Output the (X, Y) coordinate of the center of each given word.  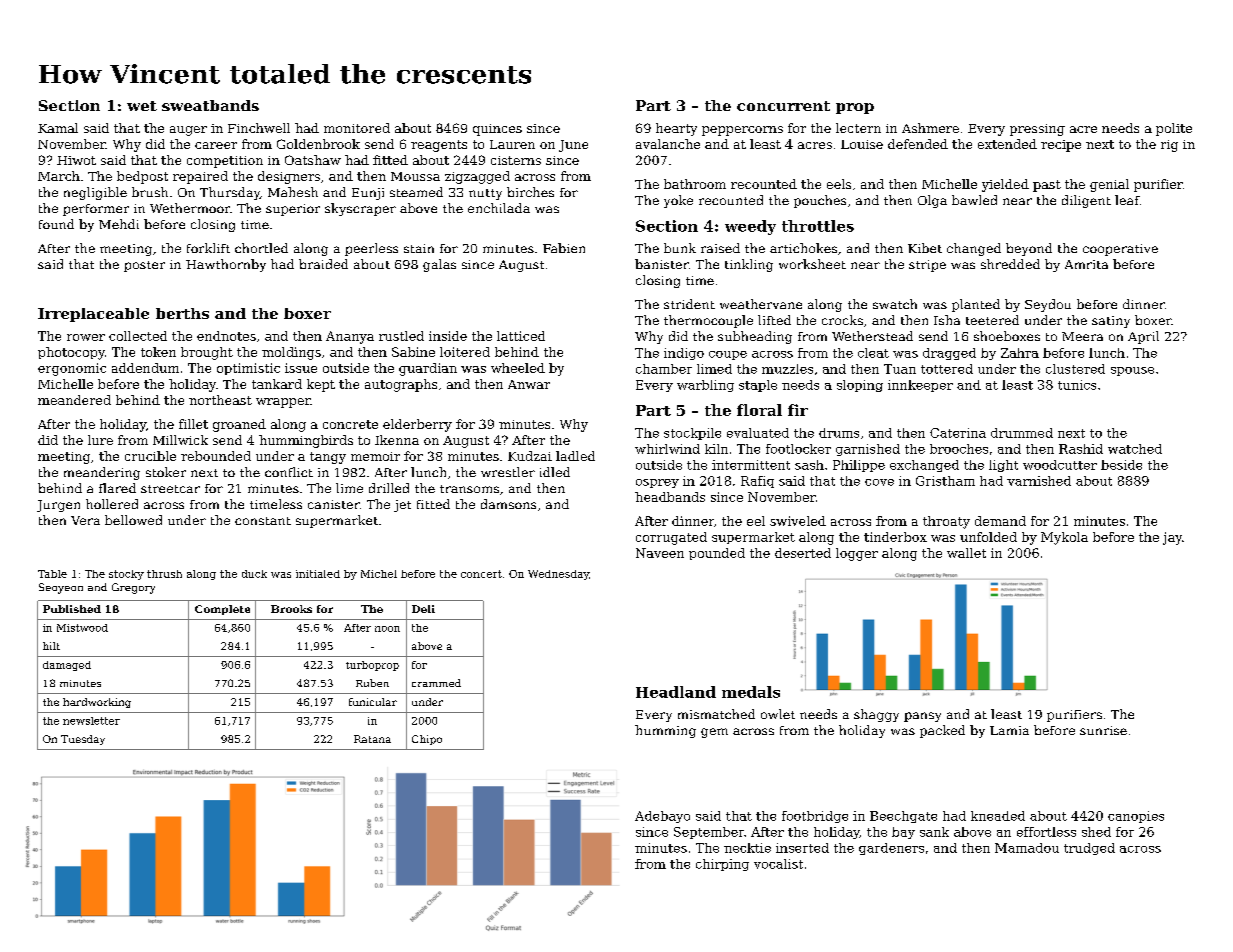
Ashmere (930, 128)
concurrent (783, 106)
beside (1121, 465)
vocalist (778, 864)
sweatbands (210, 105)
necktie (747, 848)
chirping (722, 865)
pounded (717, 554)
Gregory (133, 588)
